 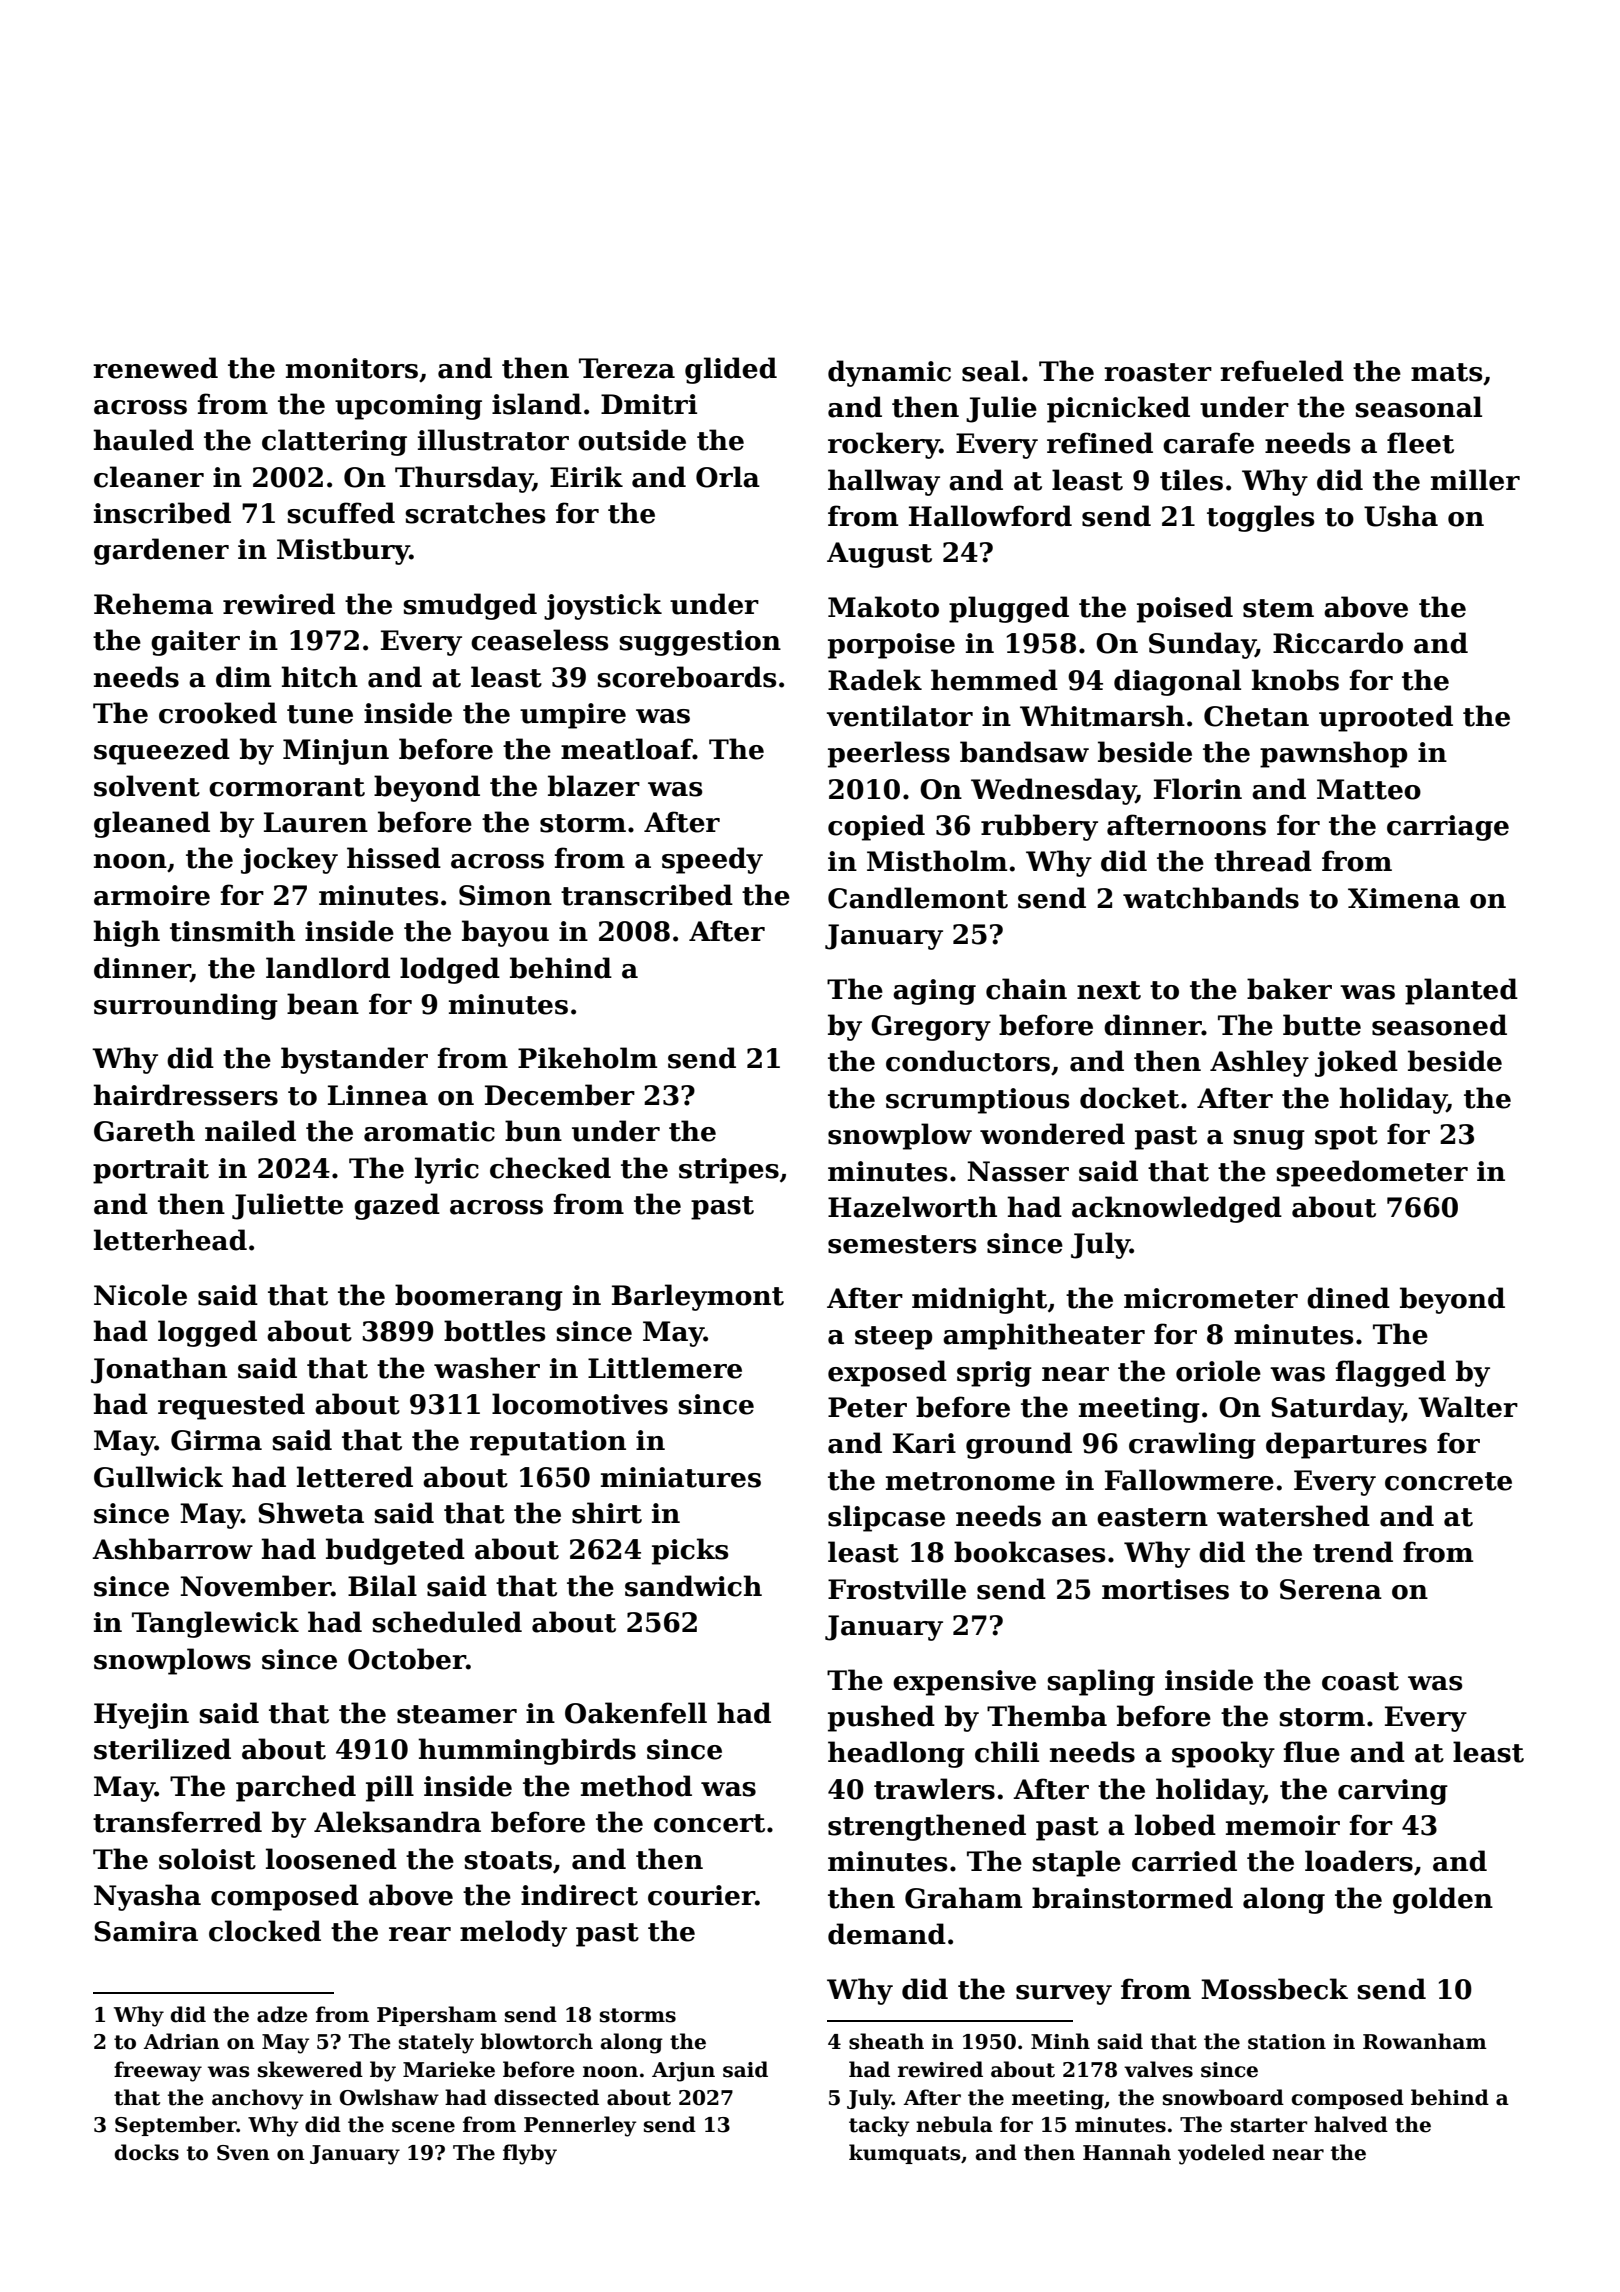 I want to click on copied, so click(x=876, y=827).
